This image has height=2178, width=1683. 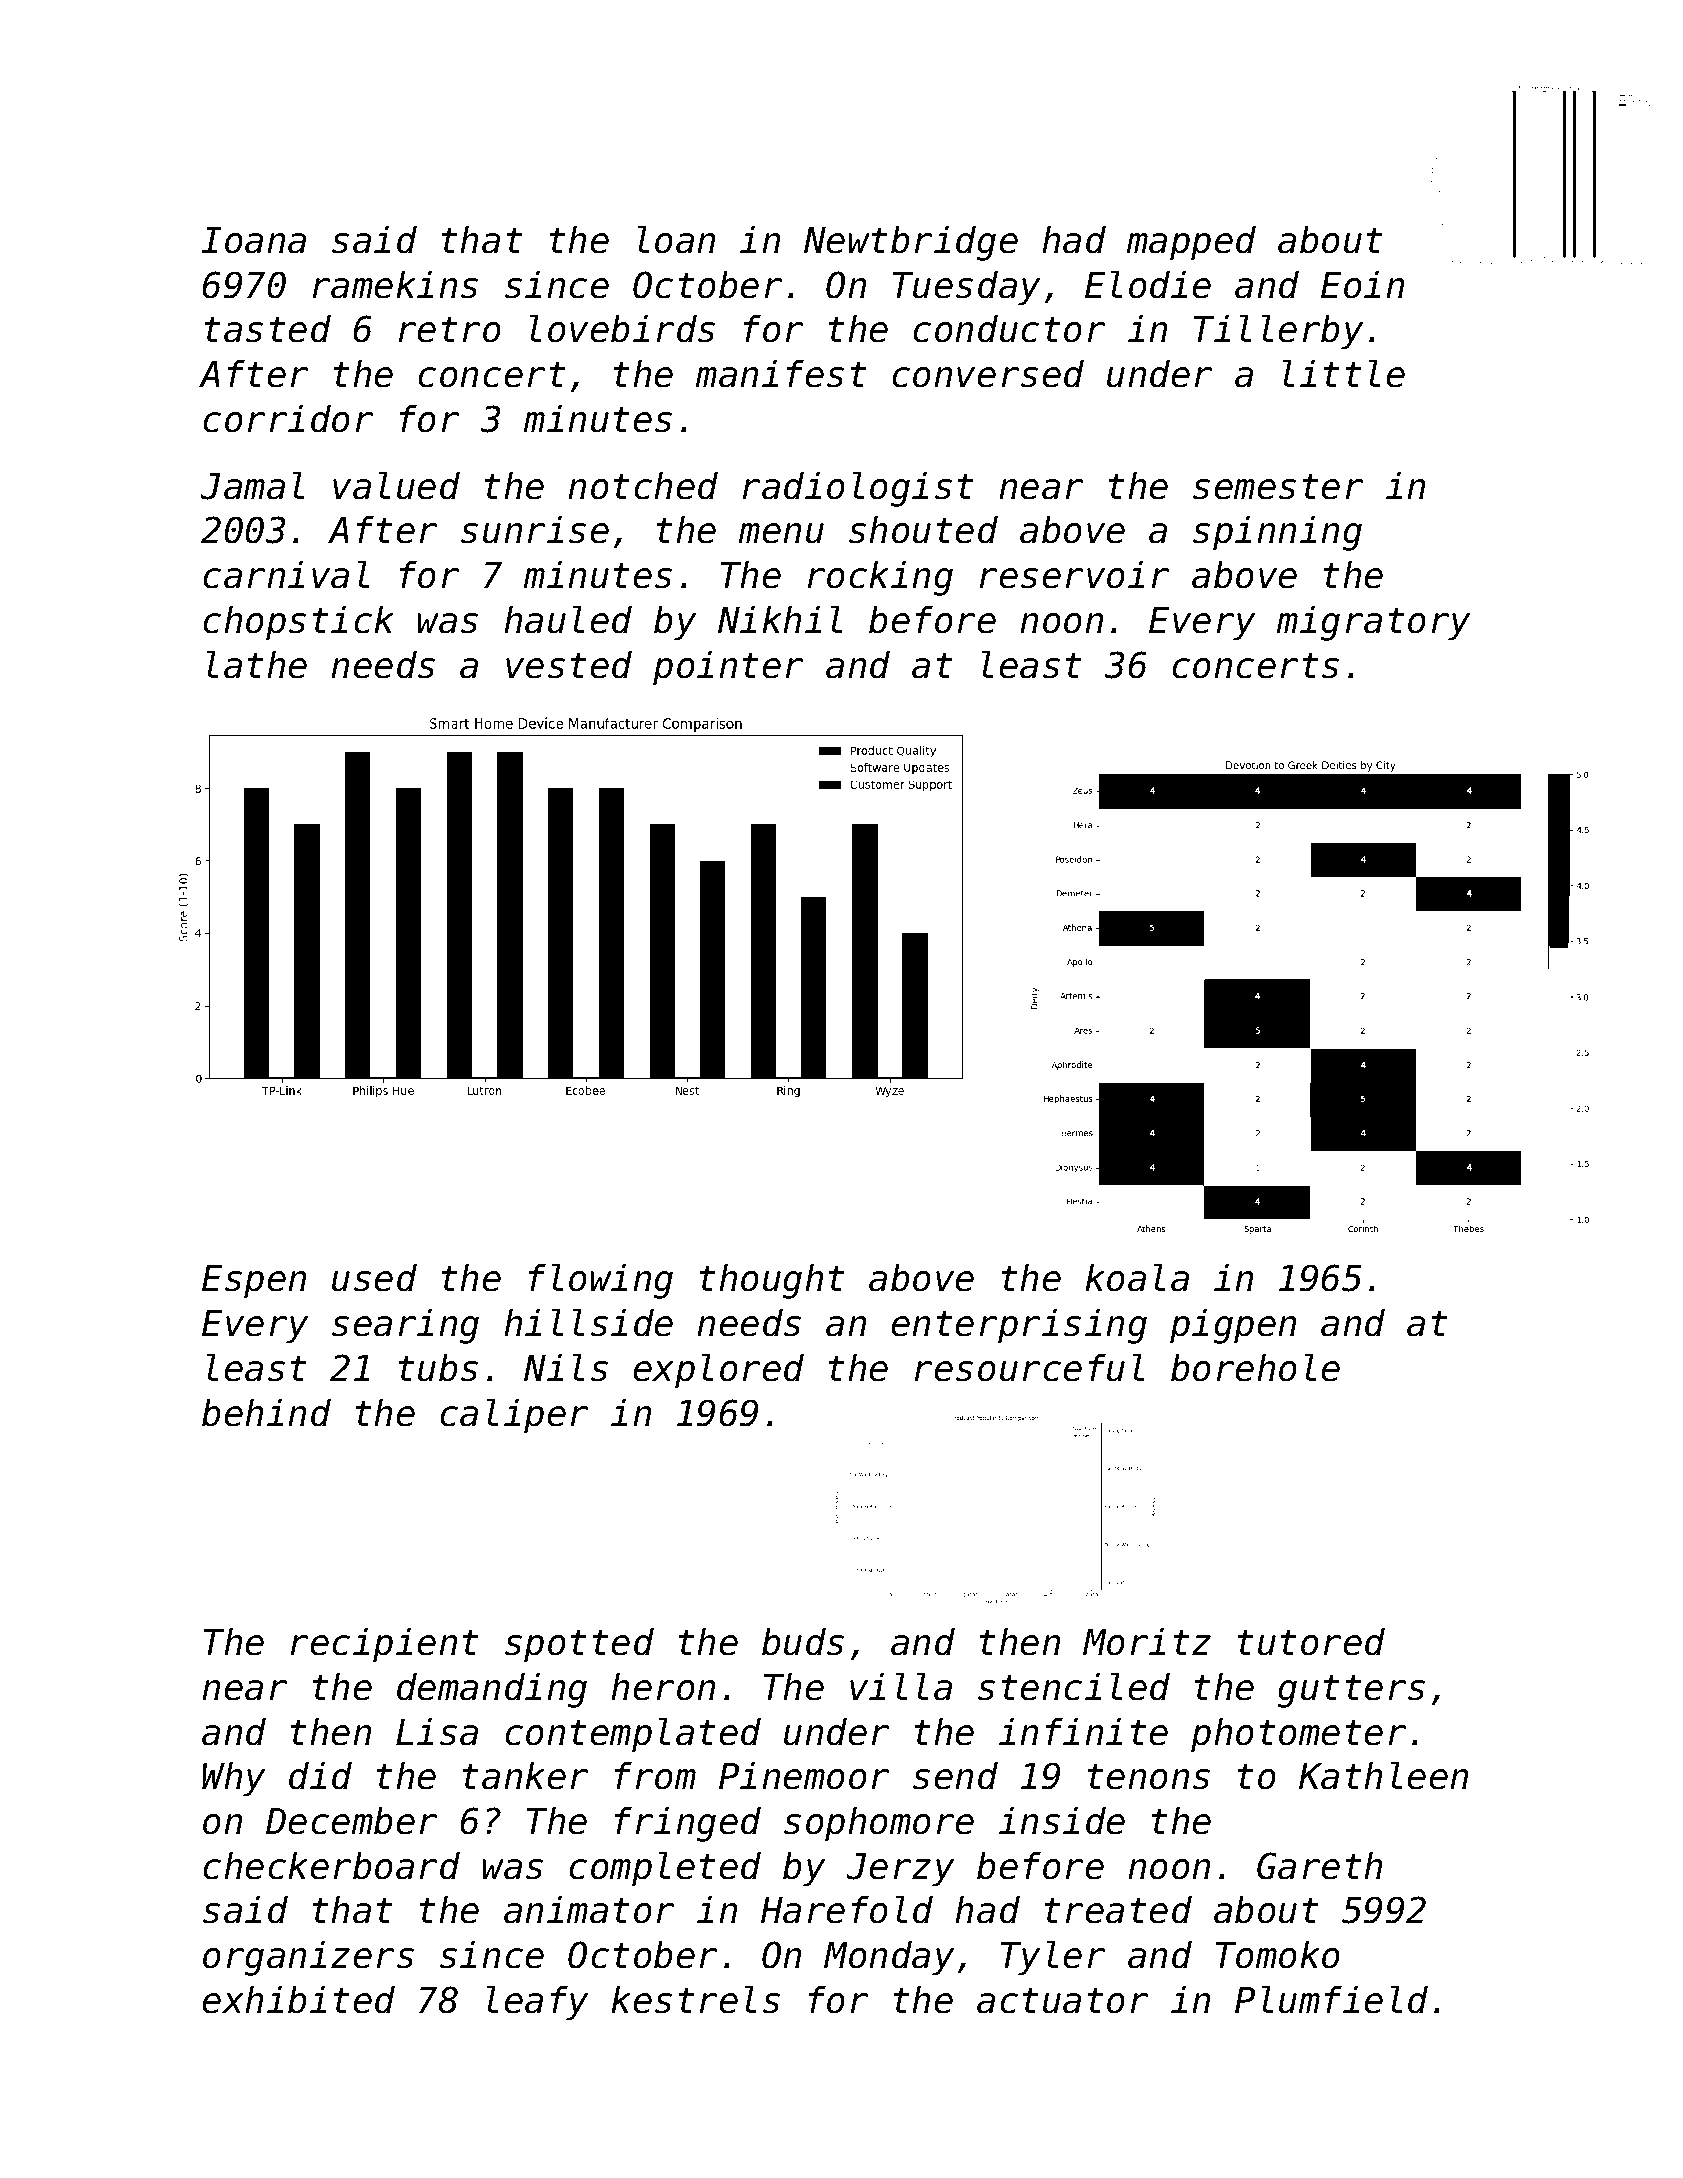 I want to click on rocking, so click(x=880, y=578).
